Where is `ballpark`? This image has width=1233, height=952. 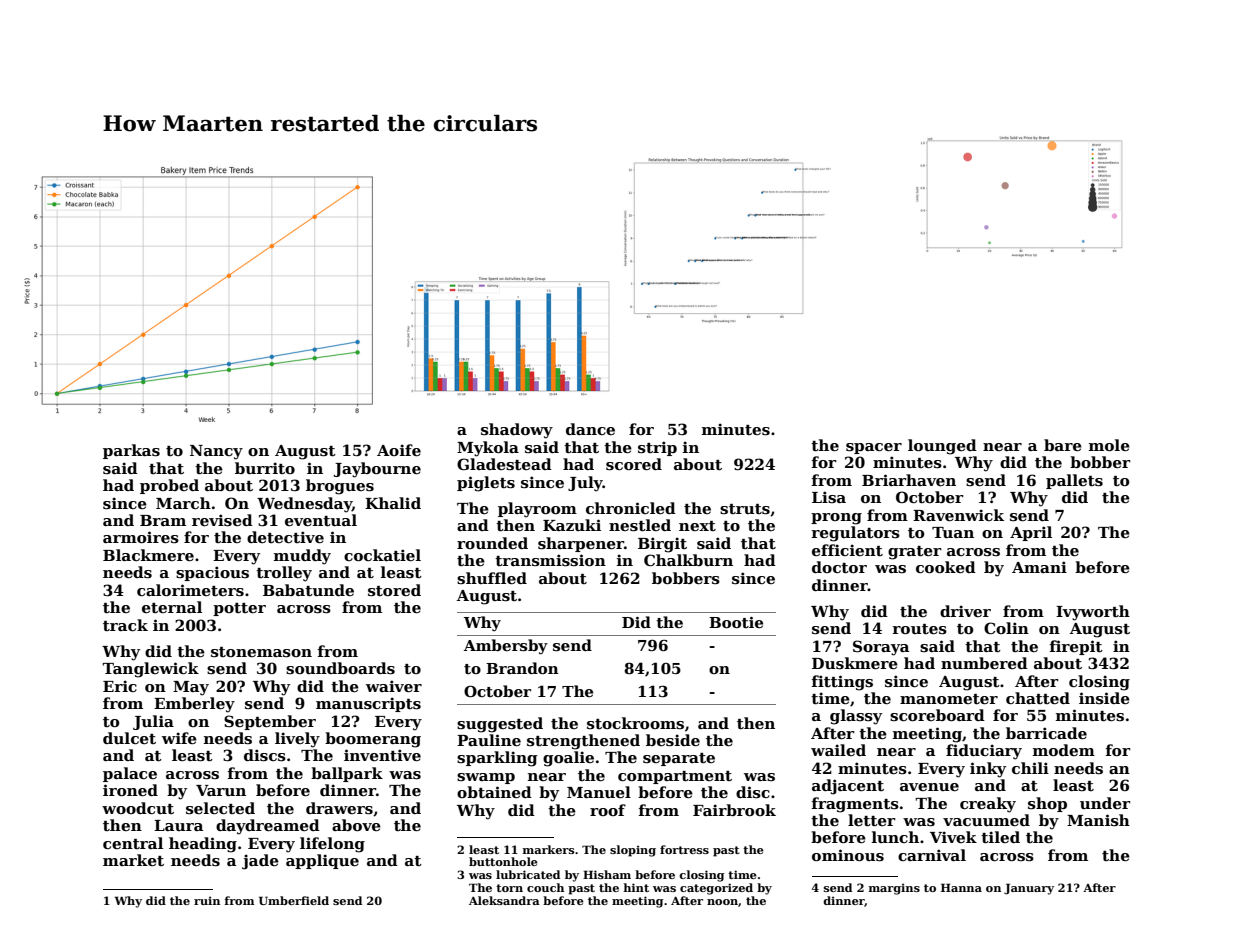
ballpark is located at coordinates (347, 774).
